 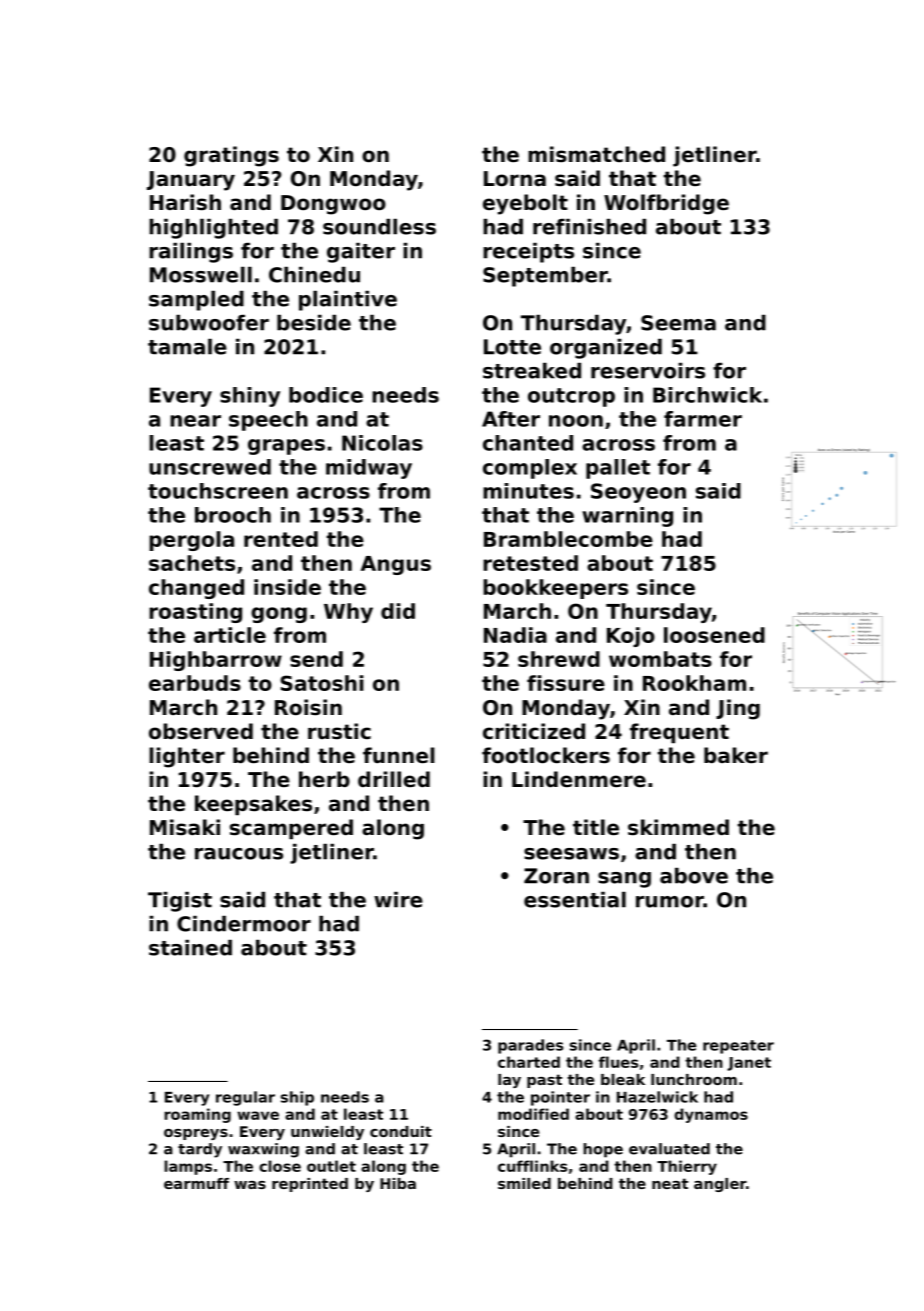 What do you see at coordinates (190, 948) in the document?
I see `stained` at bounding box center [190, 948].
